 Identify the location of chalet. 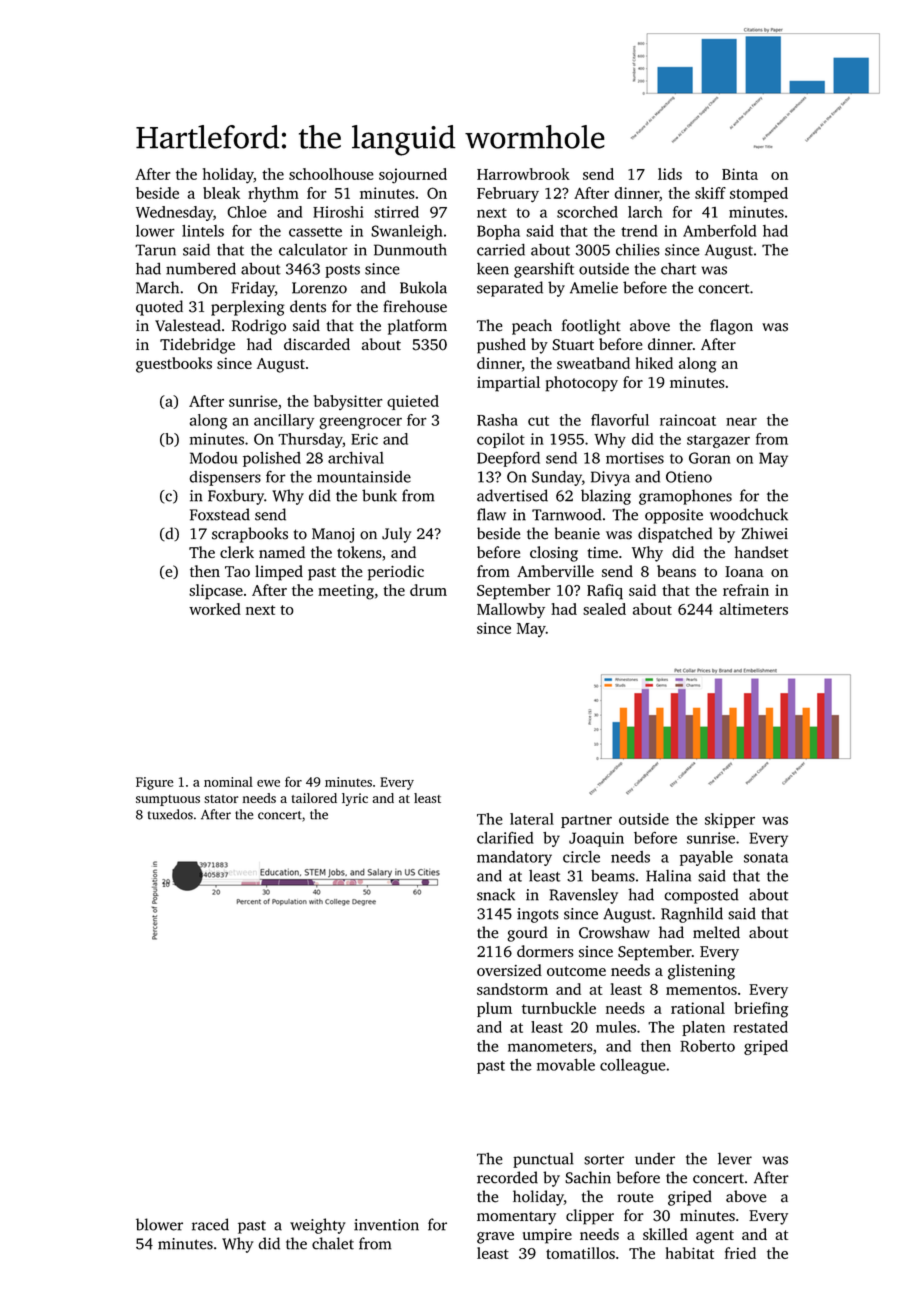
(333, 1243).
